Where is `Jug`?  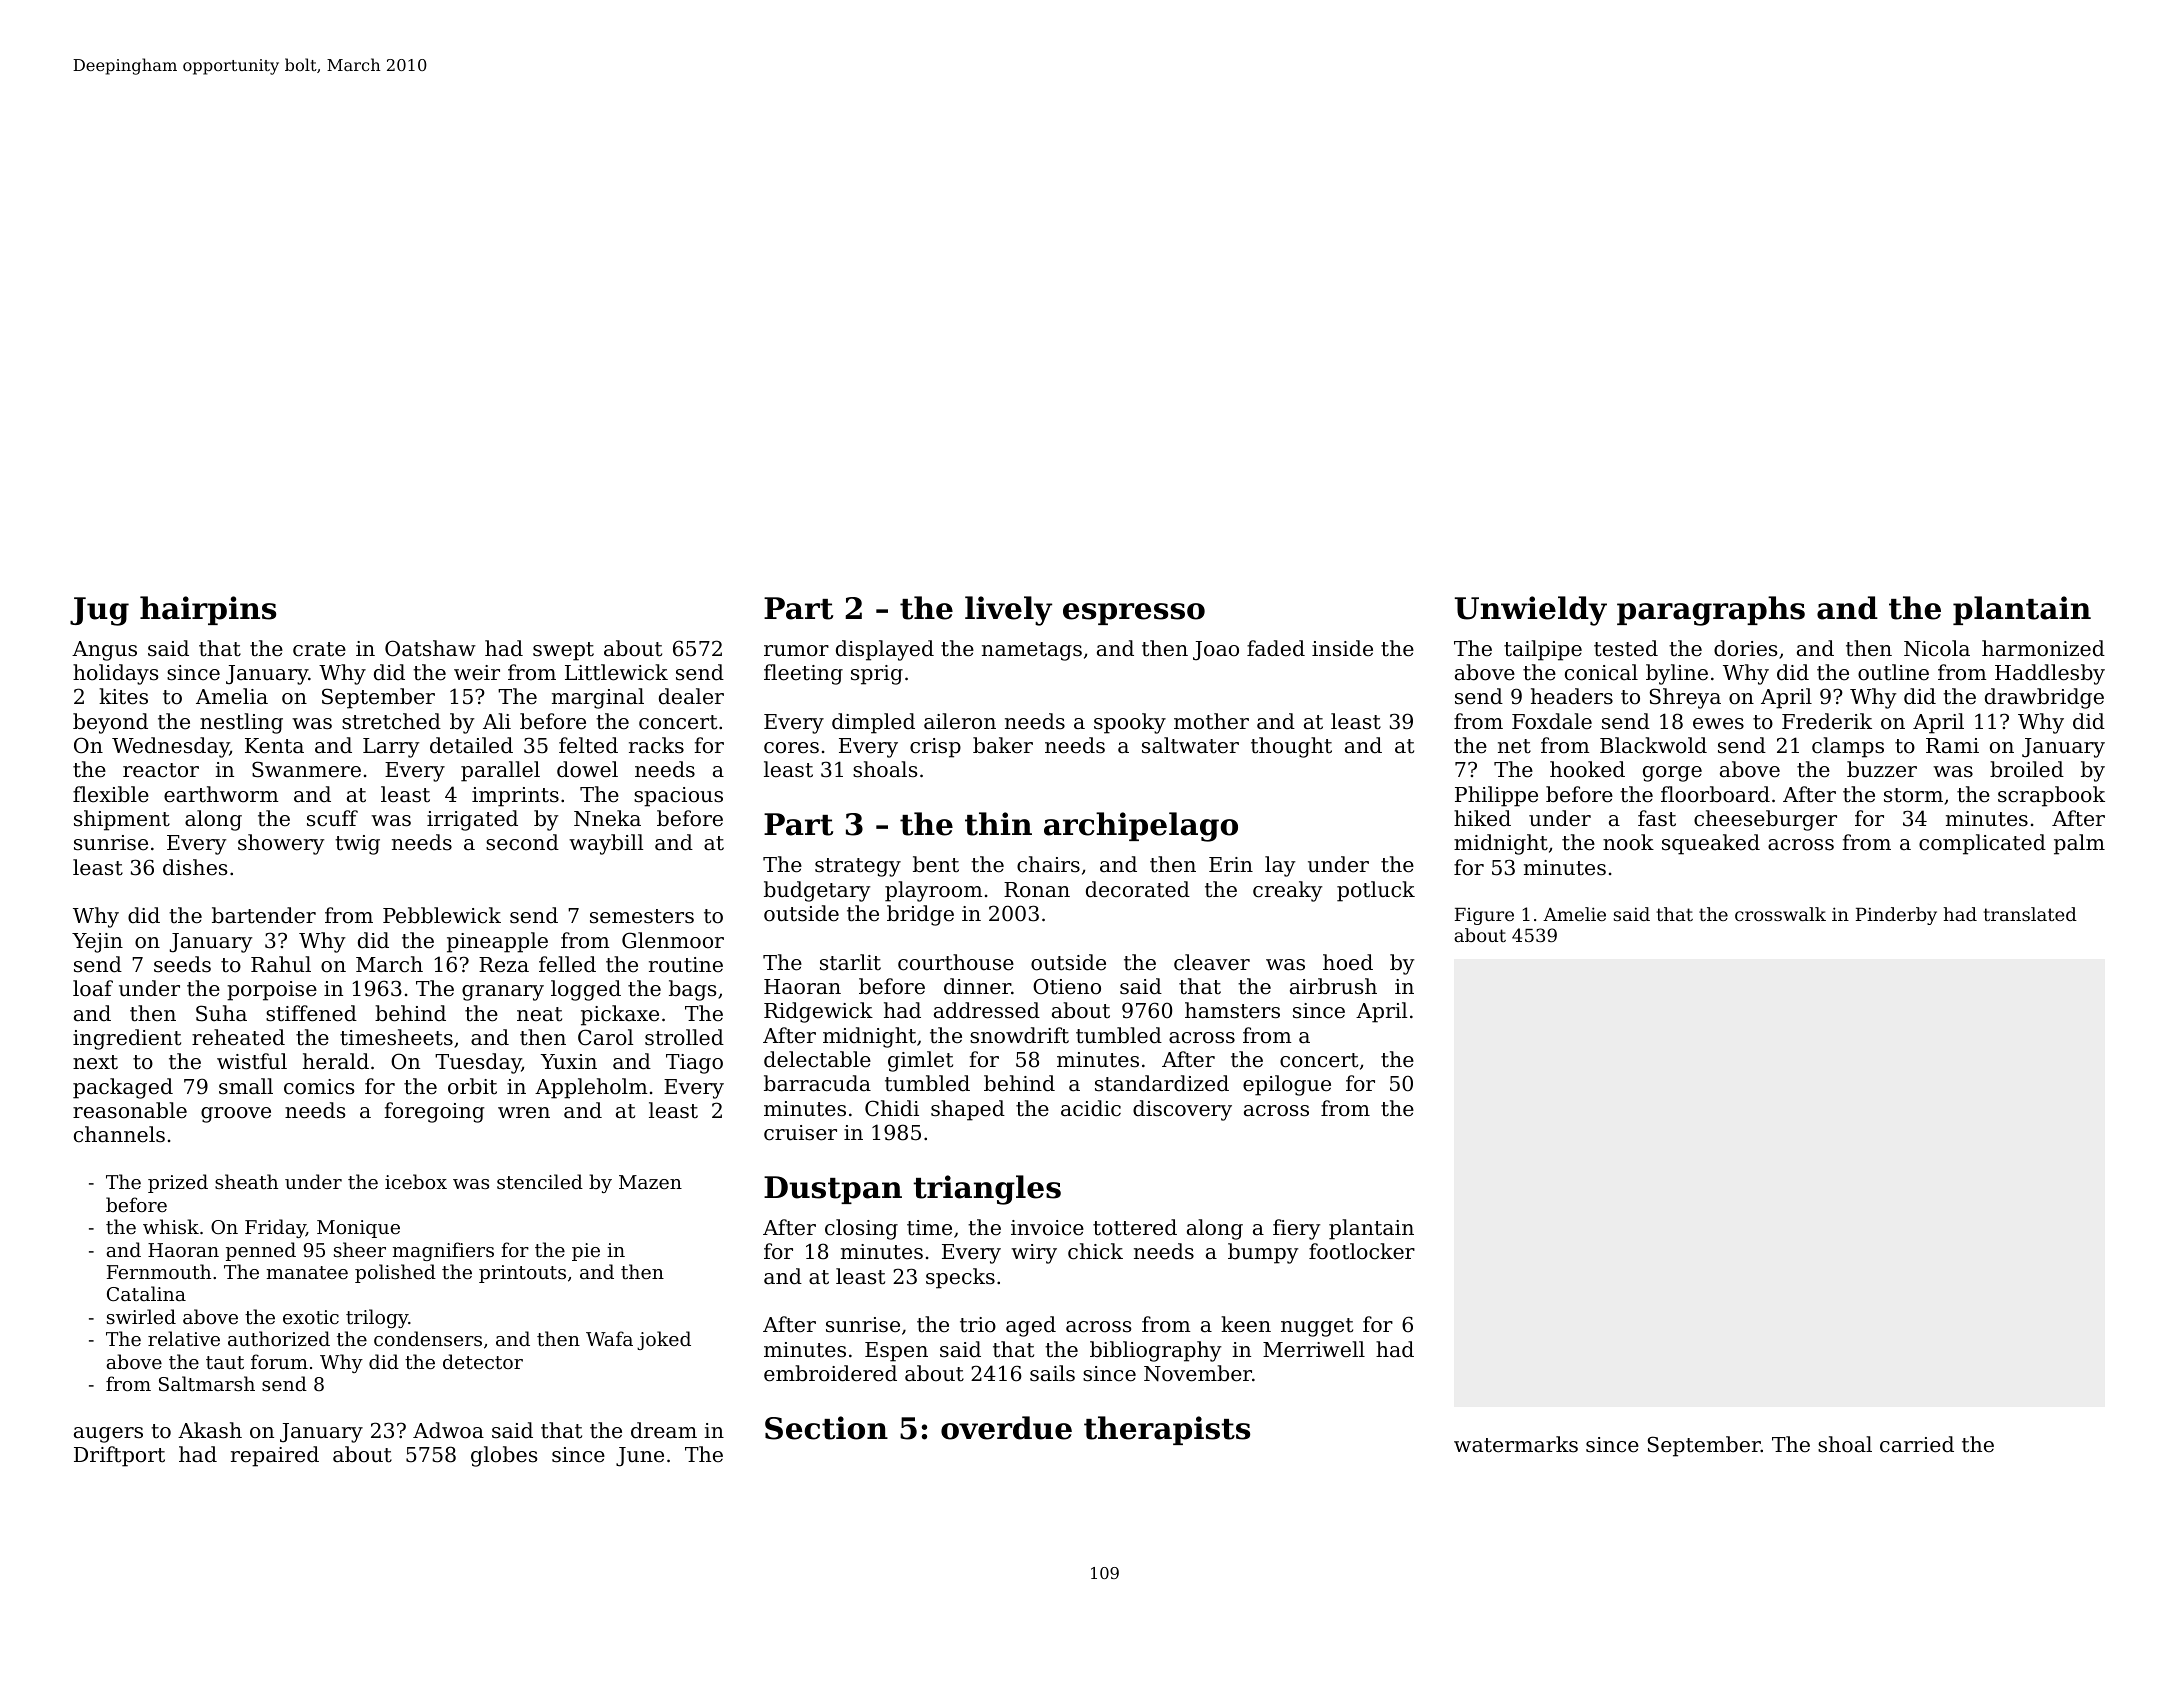
Jug is located at coordinates (99, 611).
